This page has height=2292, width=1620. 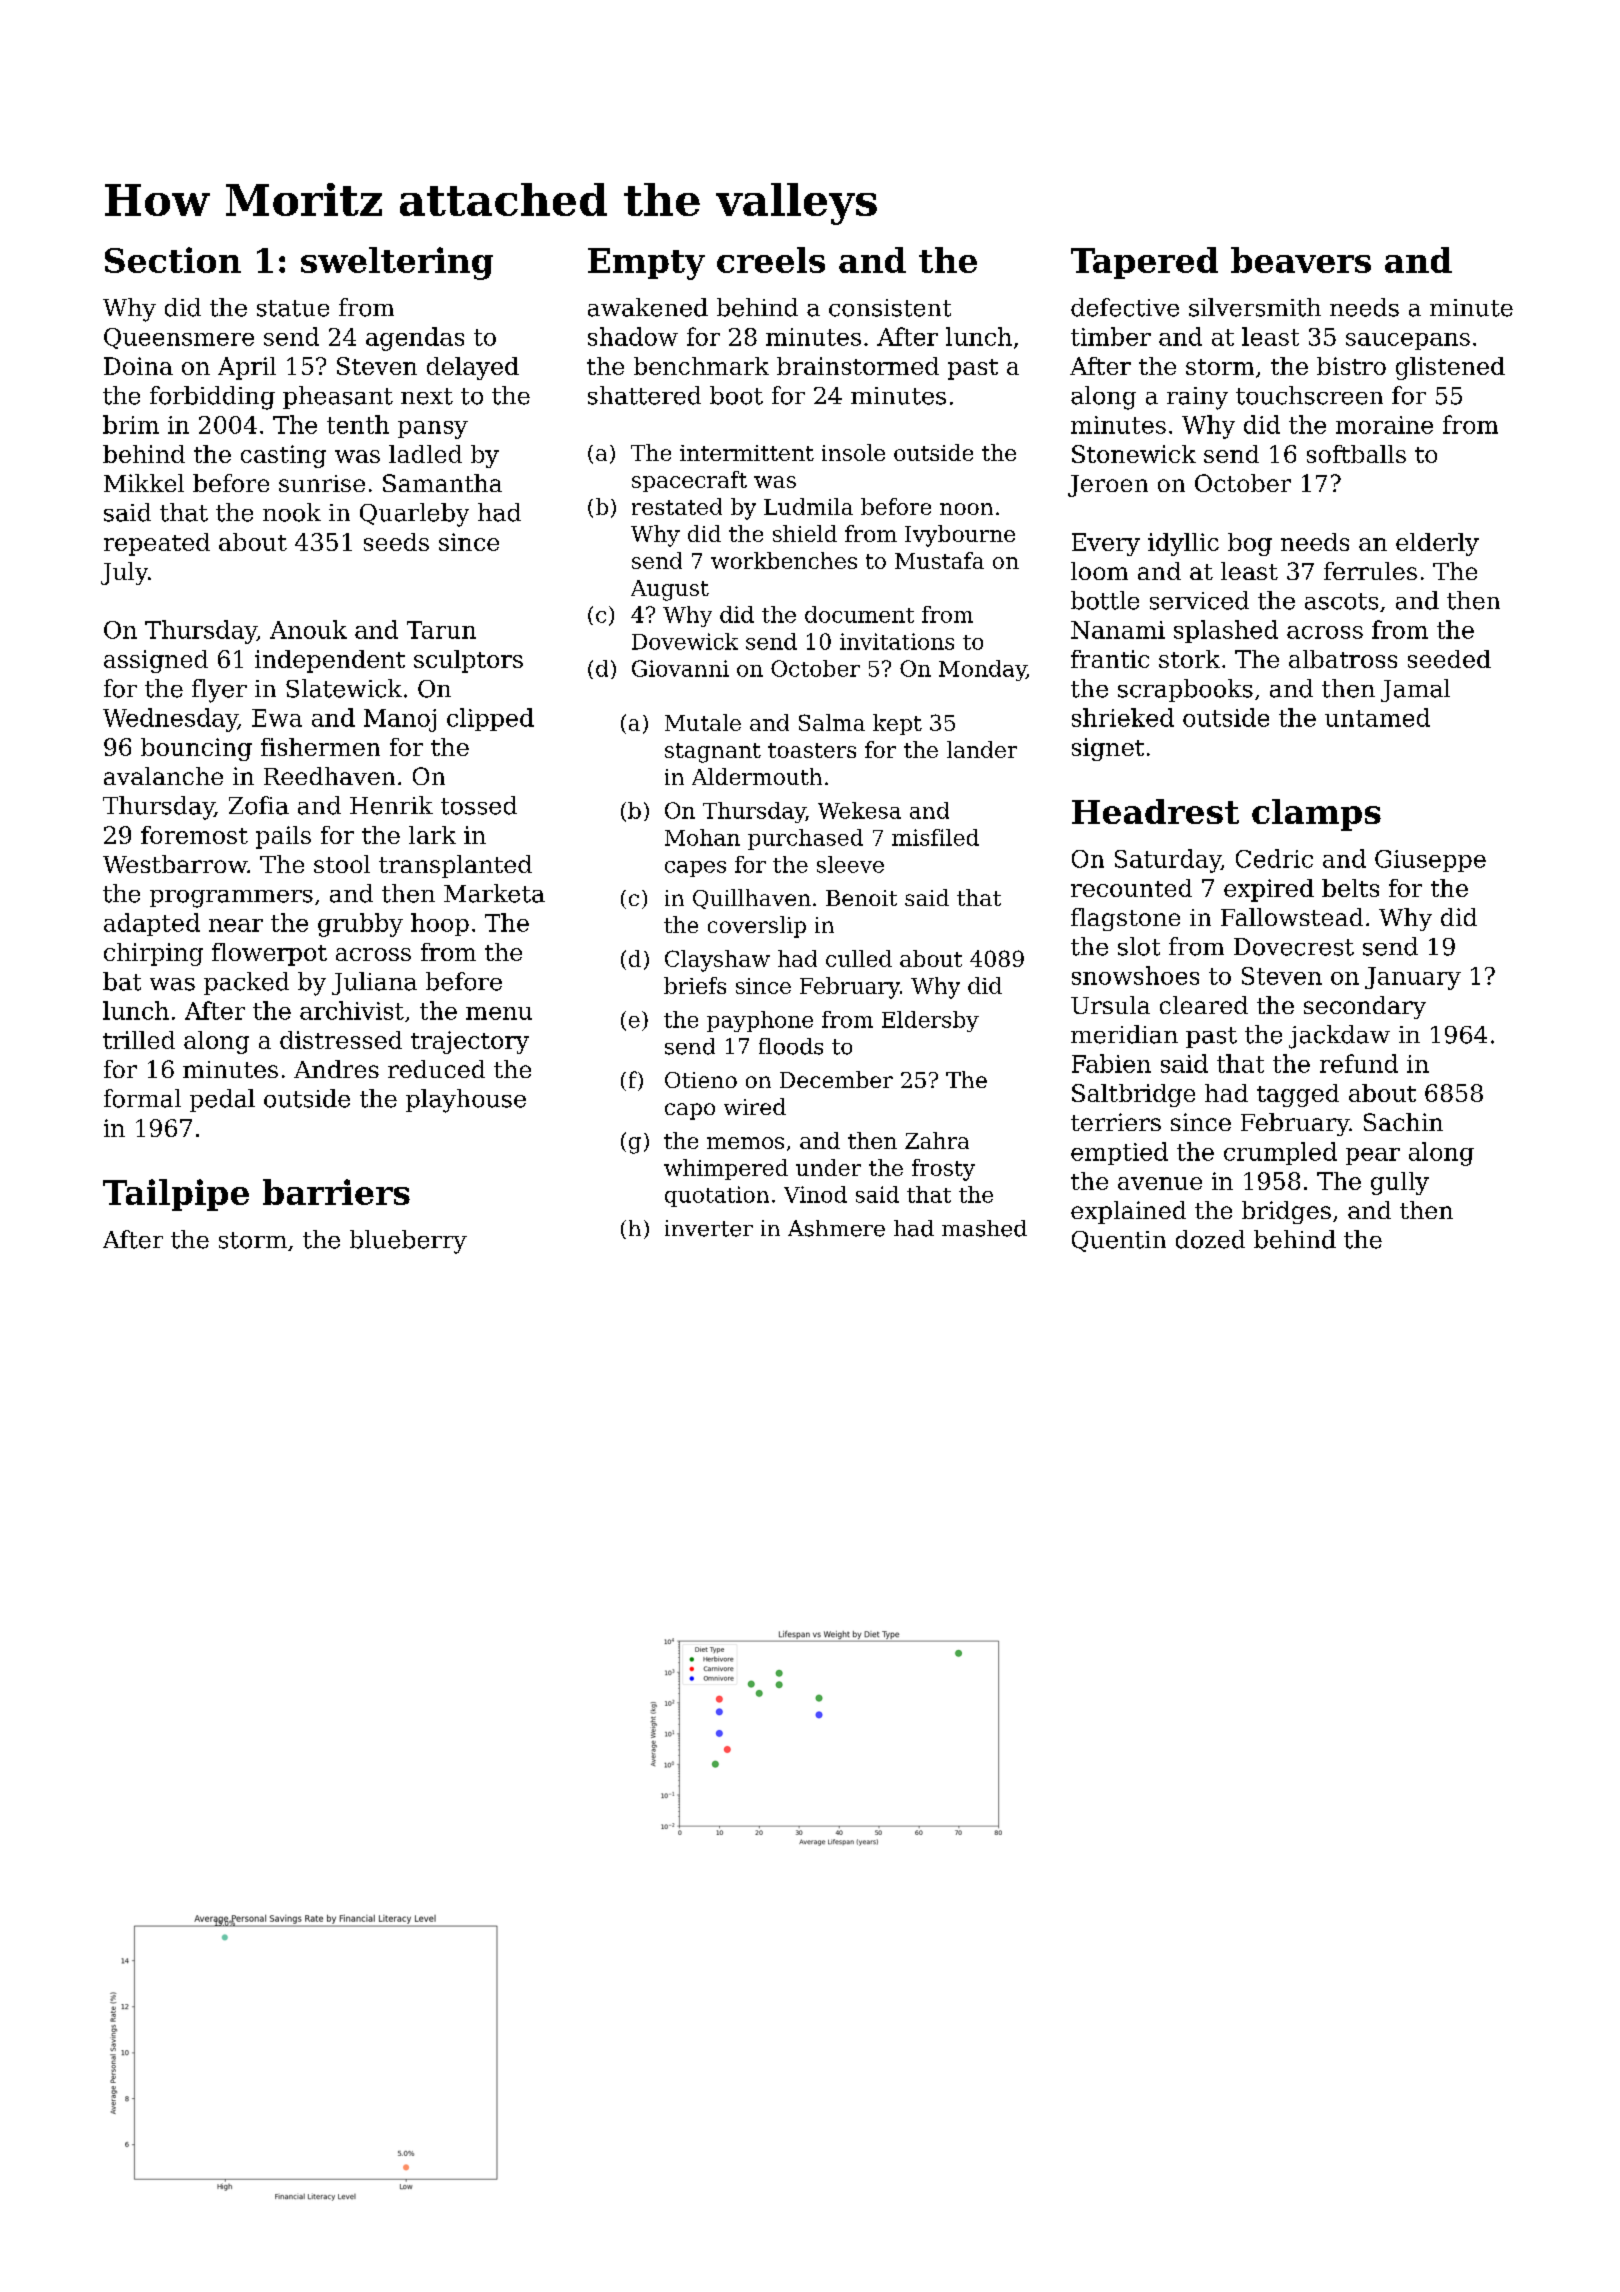 I want to click on albatross, so click(x=1343, y=659).
